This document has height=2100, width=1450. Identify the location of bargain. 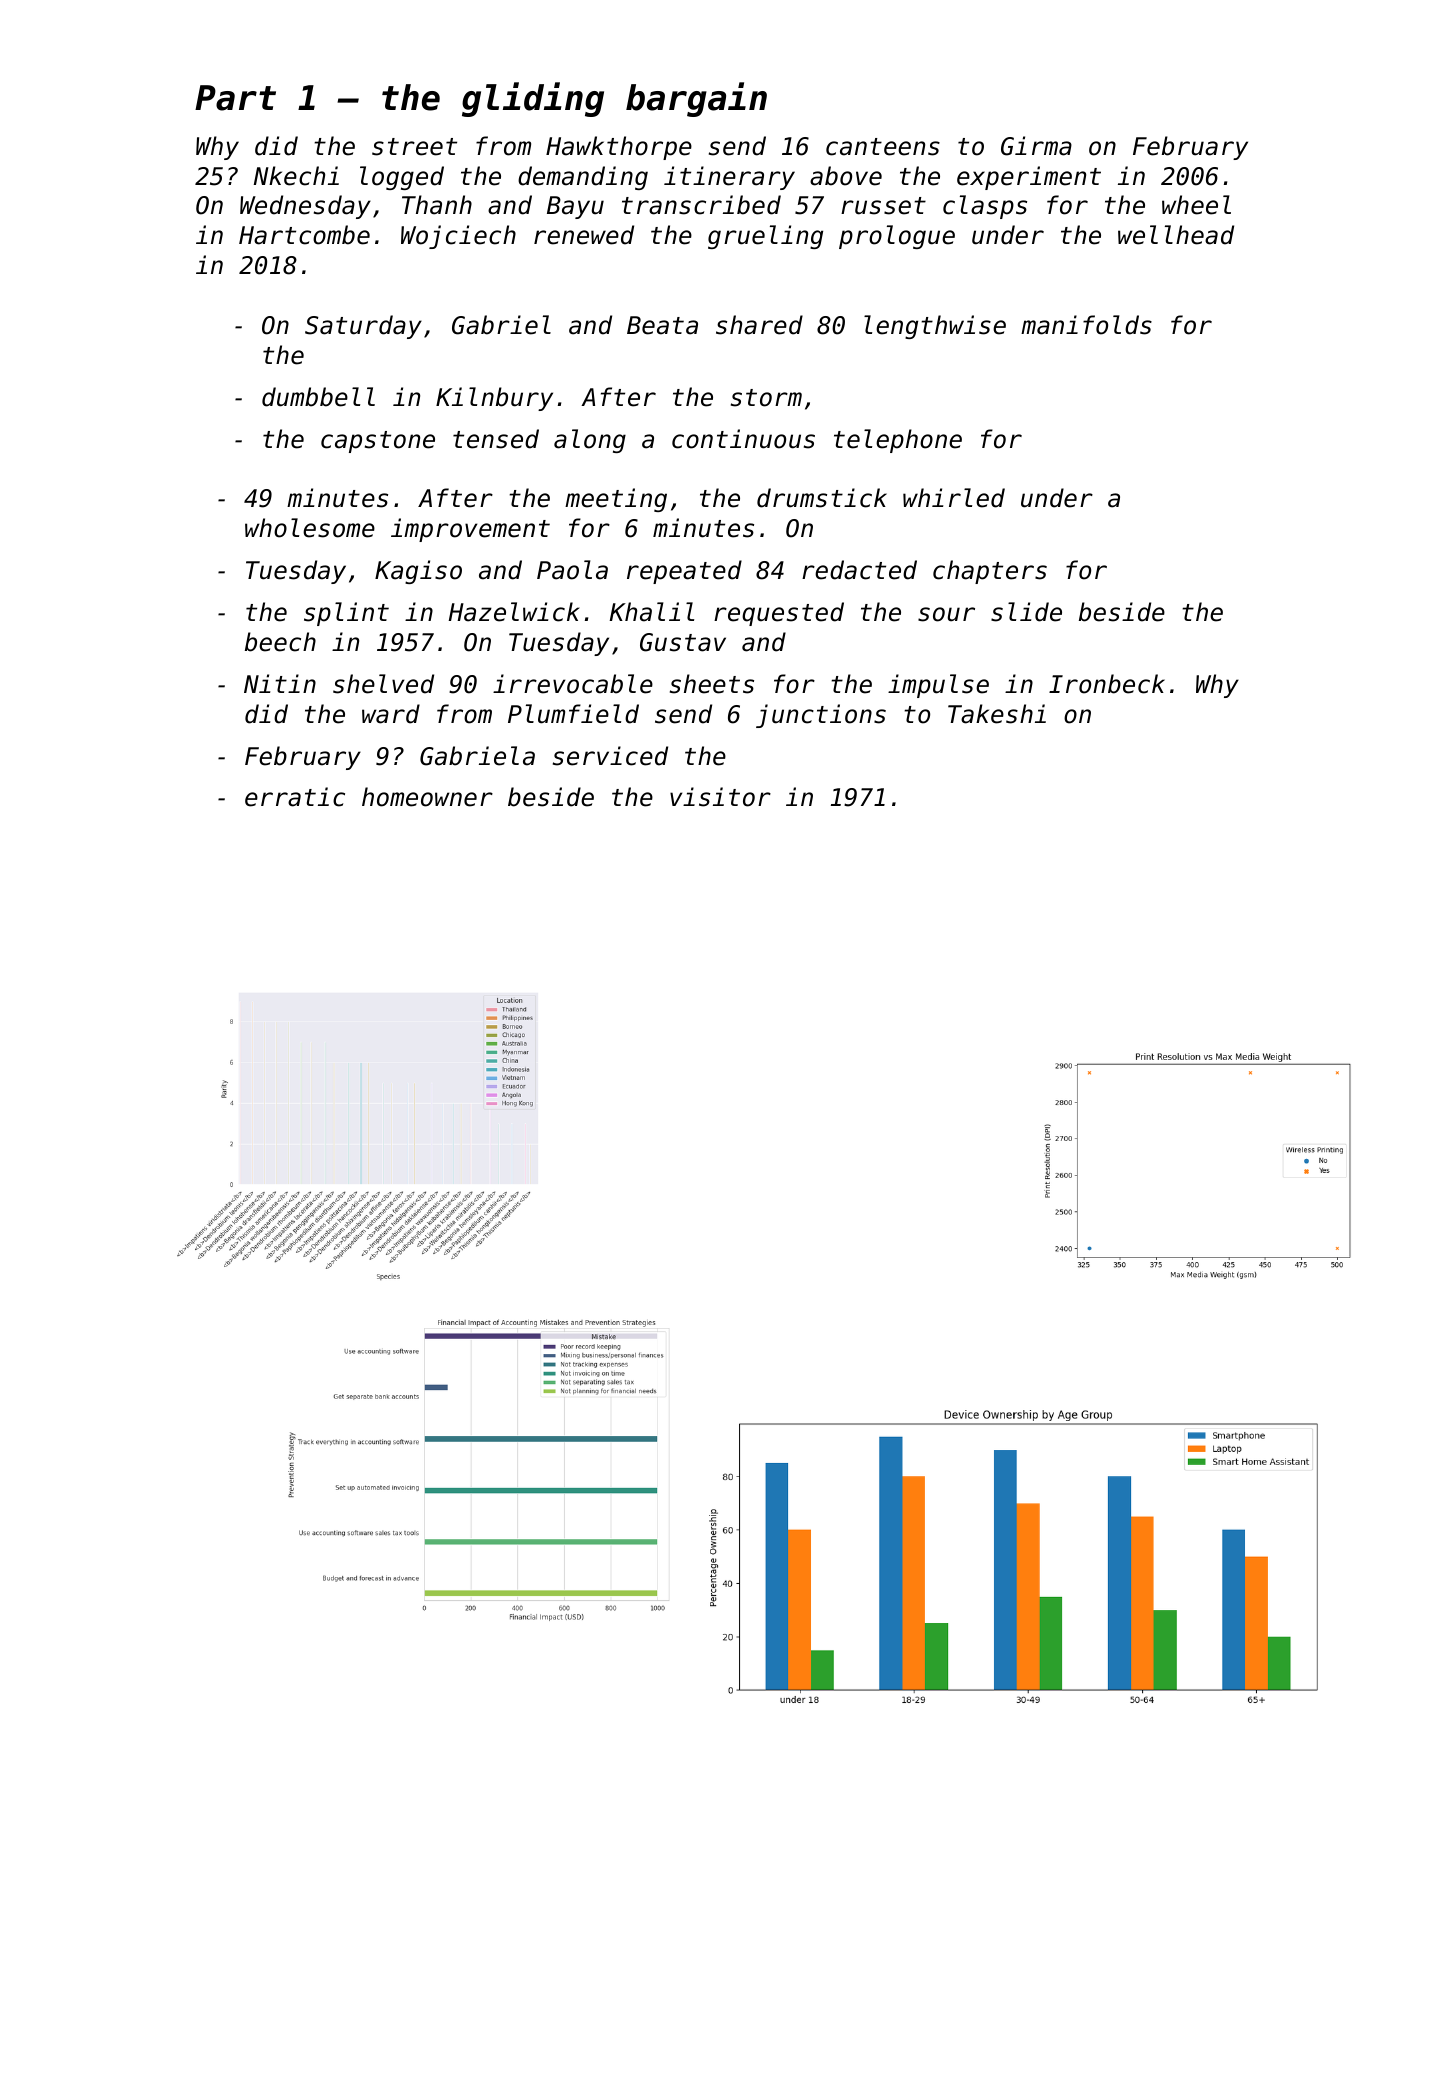
(696, 99).
